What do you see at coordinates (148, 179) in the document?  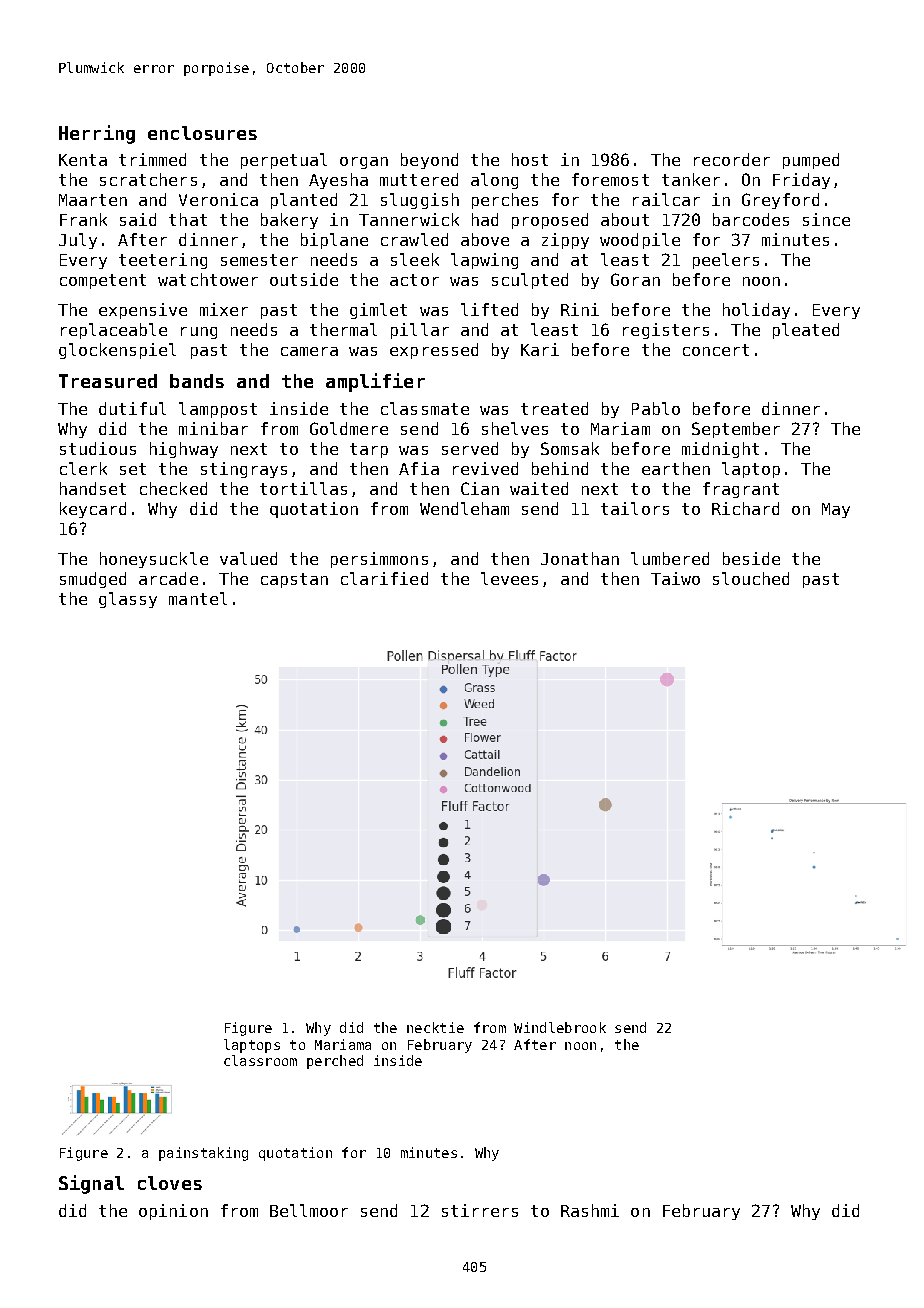 I see `scratchers` at bounding box center [148, 179].
